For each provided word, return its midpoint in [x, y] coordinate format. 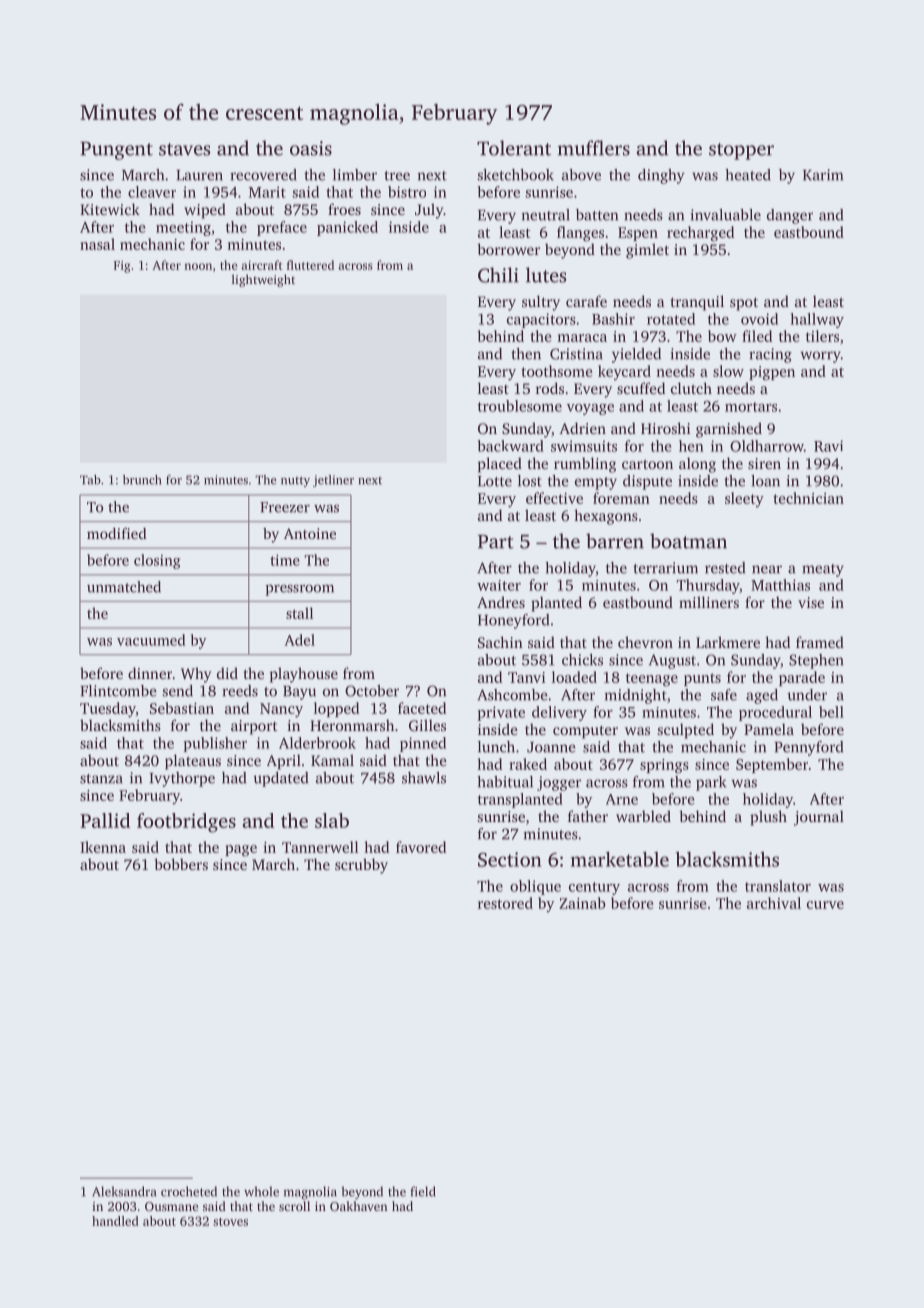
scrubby [361, 866]
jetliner [333, 481]
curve [825, 905]
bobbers [181, 864]
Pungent [116, 151]
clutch [691, 388]
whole [261, 1191]
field [423, 1191]
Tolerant [514, 148]
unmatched [124, 587]
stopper [741, 151]
